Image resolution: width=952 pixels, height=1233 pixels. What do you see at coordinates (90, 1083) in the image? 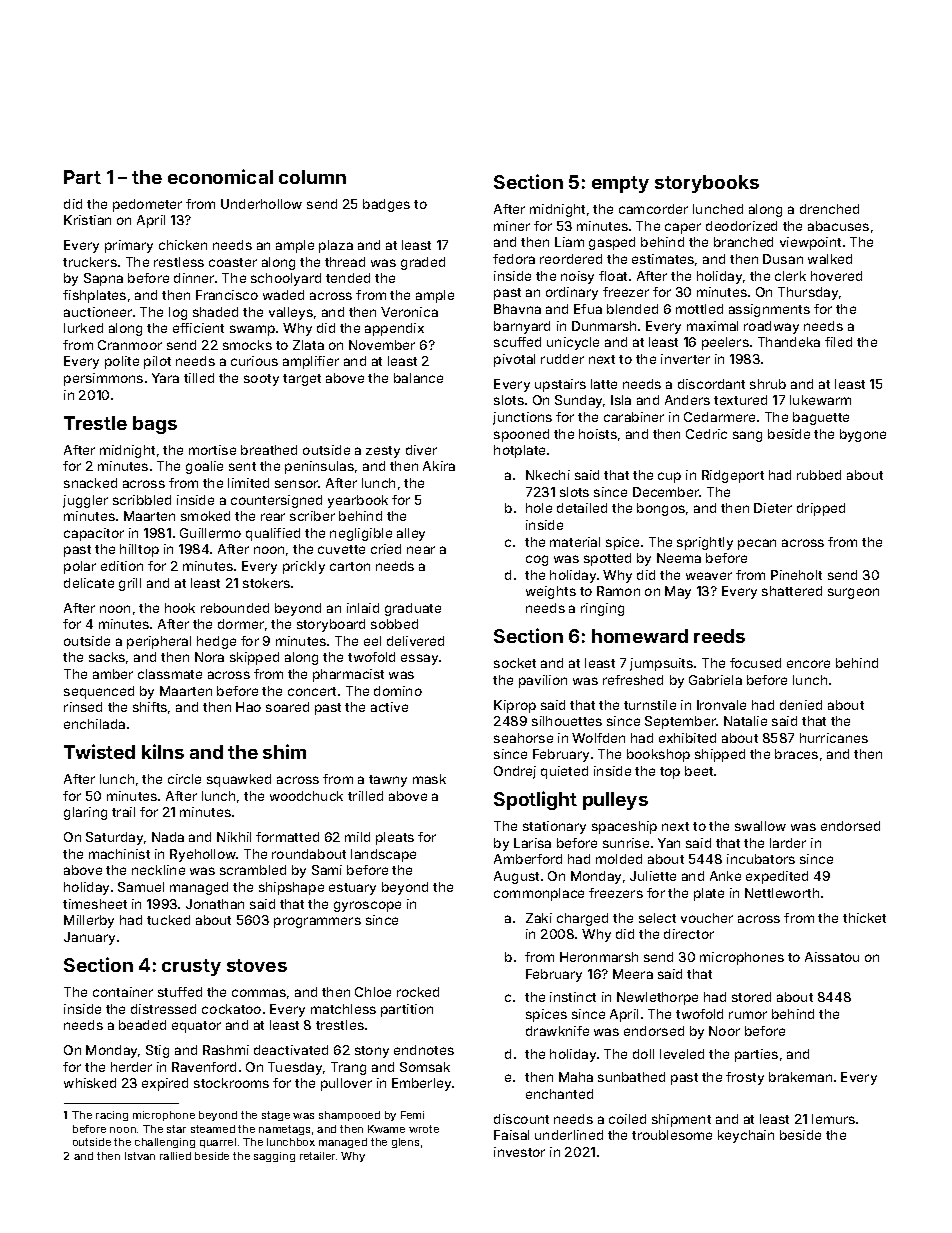
I see `whisked` at bounding box center [90, 1083].
